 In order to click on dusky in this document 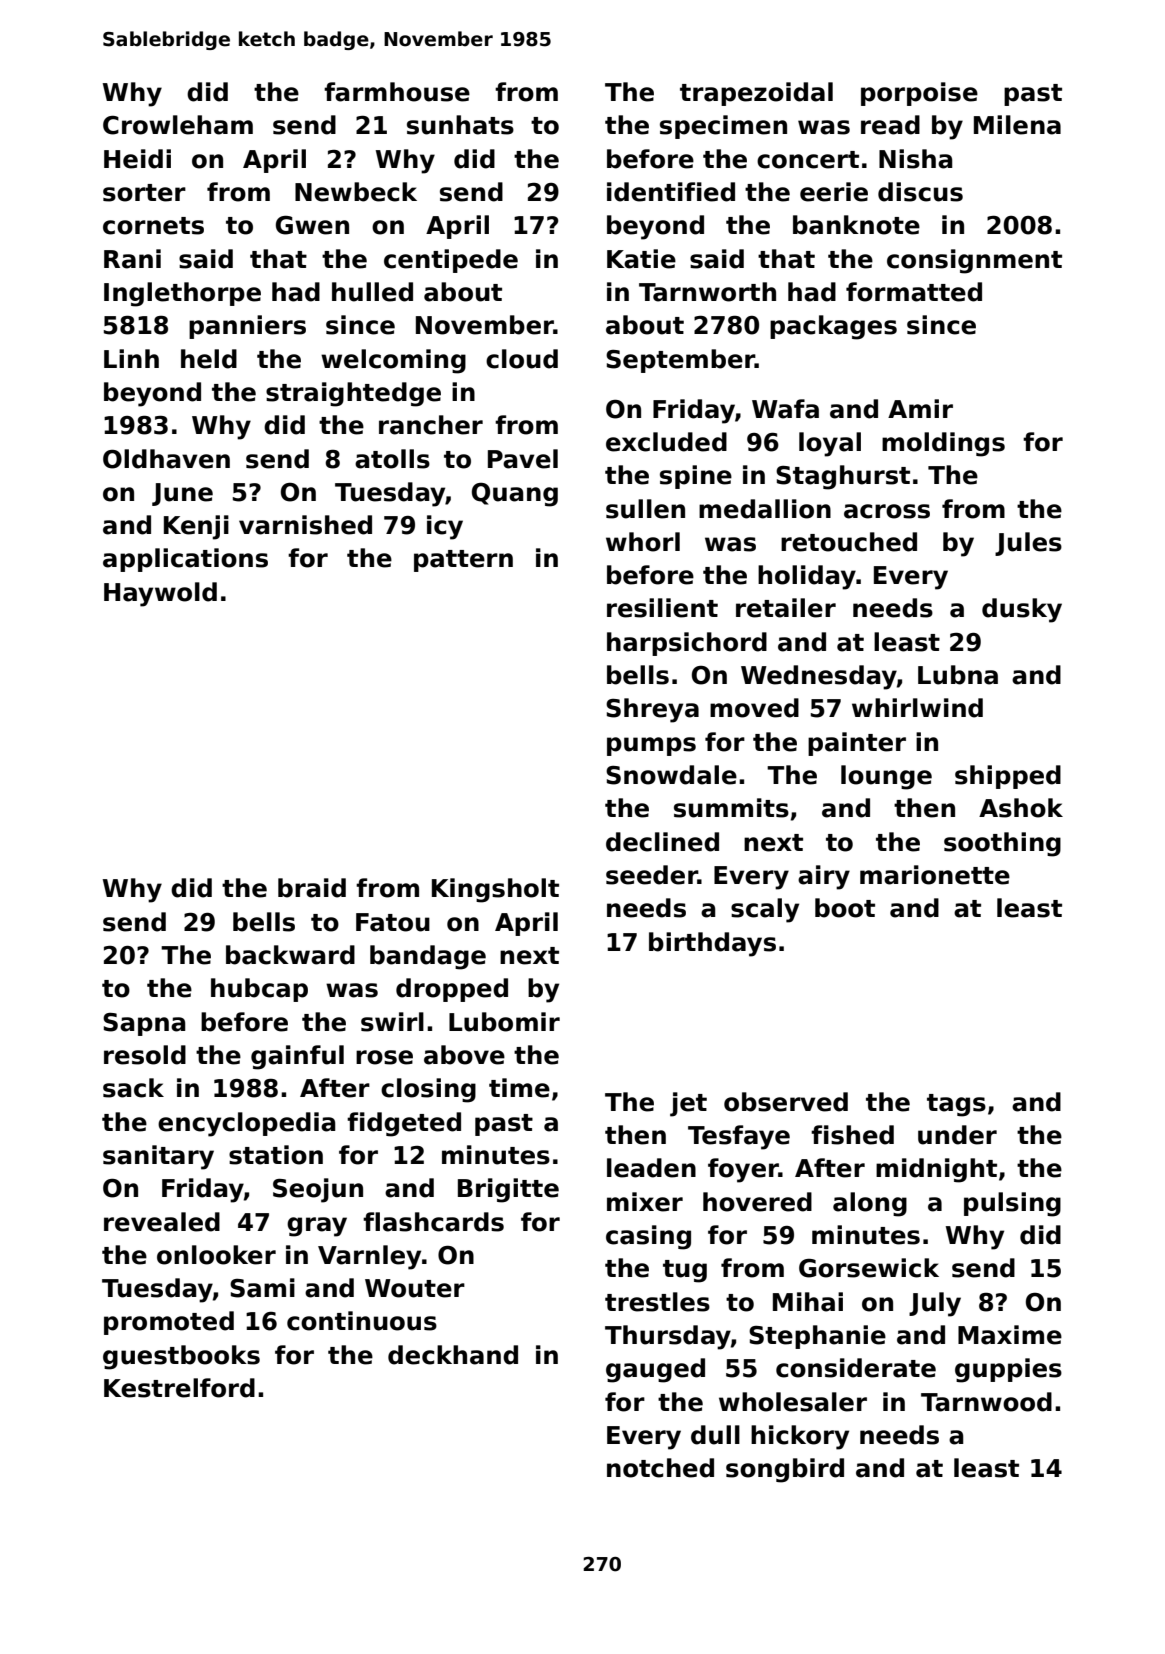, I will do `click(1022, 610)`.
